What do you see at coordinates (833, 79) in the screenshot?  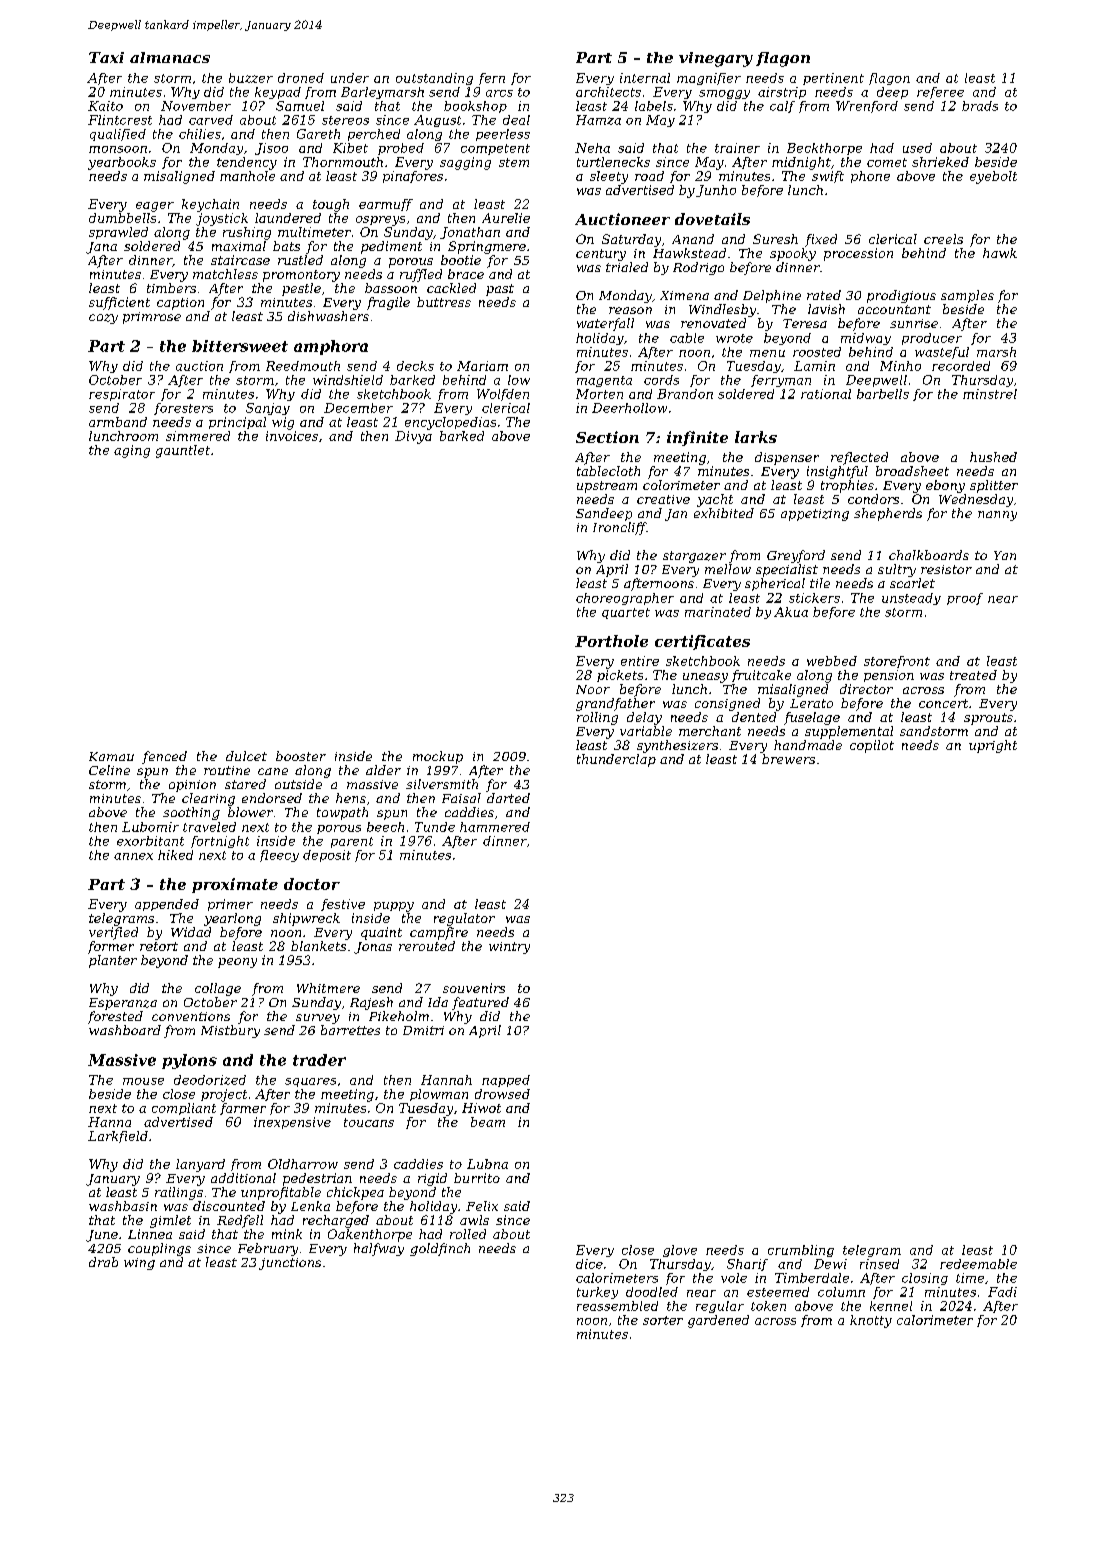 I see `pertinent` at bounding box center [833, 79].
